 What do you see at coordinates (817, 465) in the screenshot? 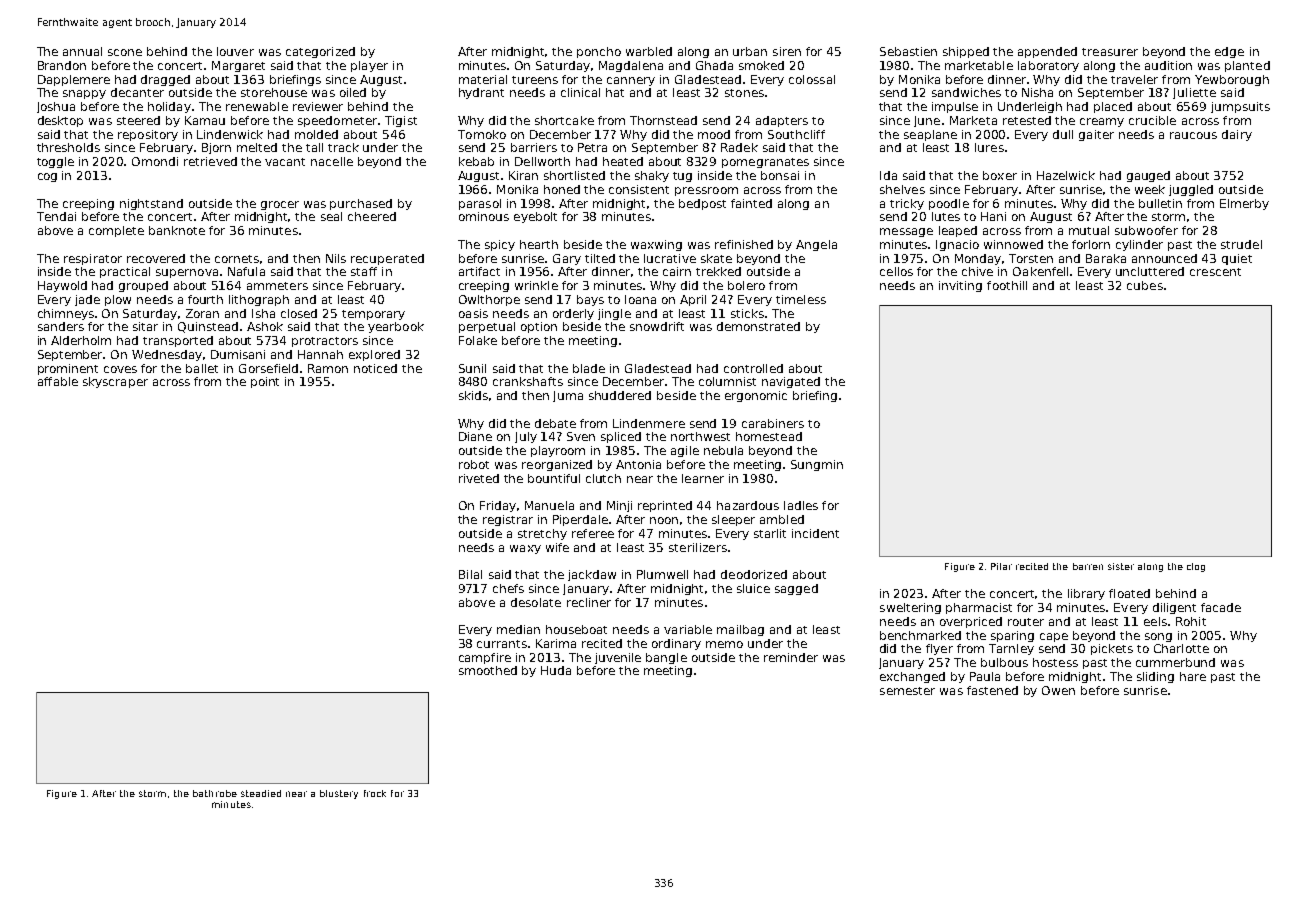
I see `Sungmin` at bounding box center [817, 465].
